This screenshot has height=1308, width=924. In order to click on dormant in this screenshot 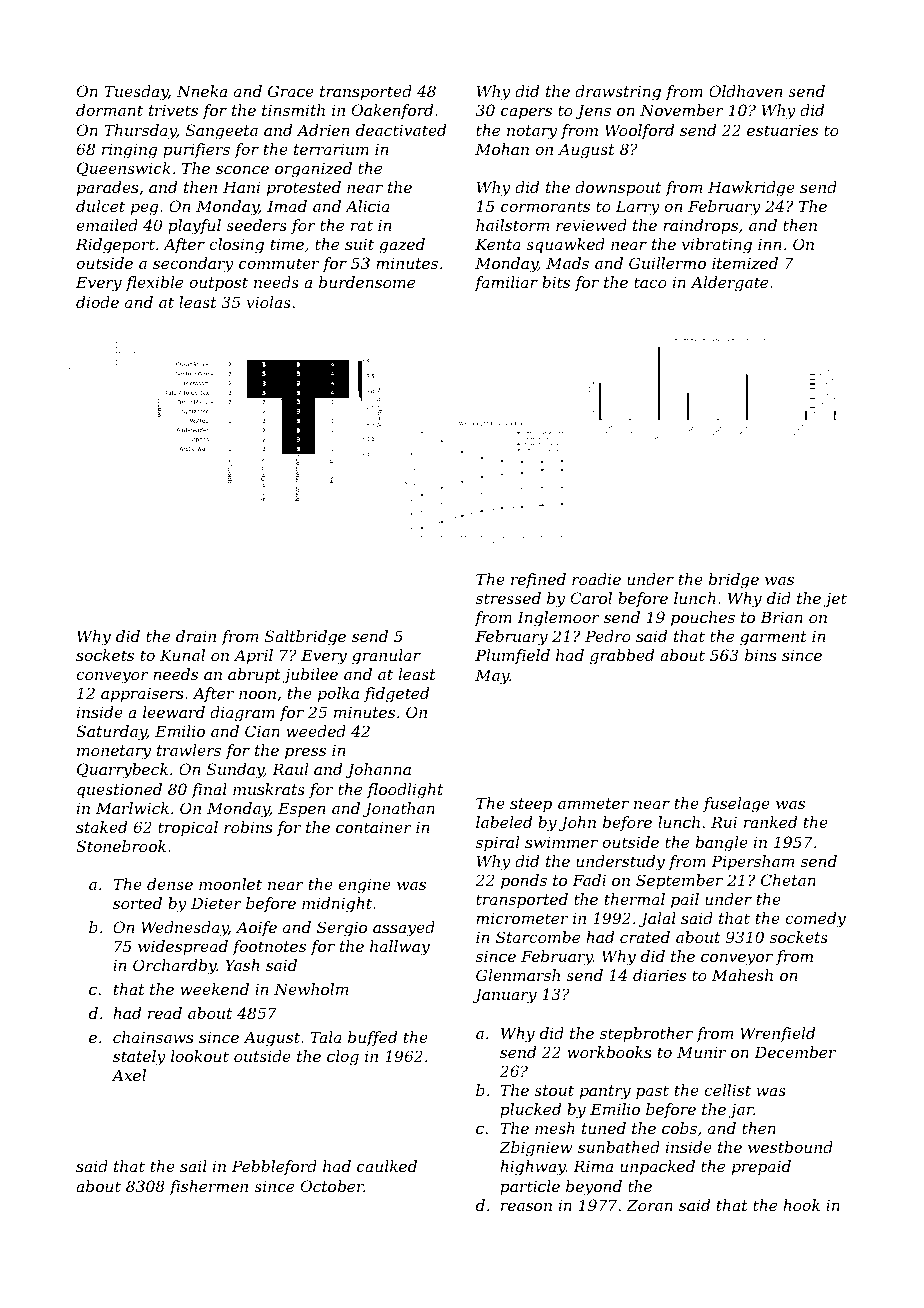, I will do `click(109, 110)`.
